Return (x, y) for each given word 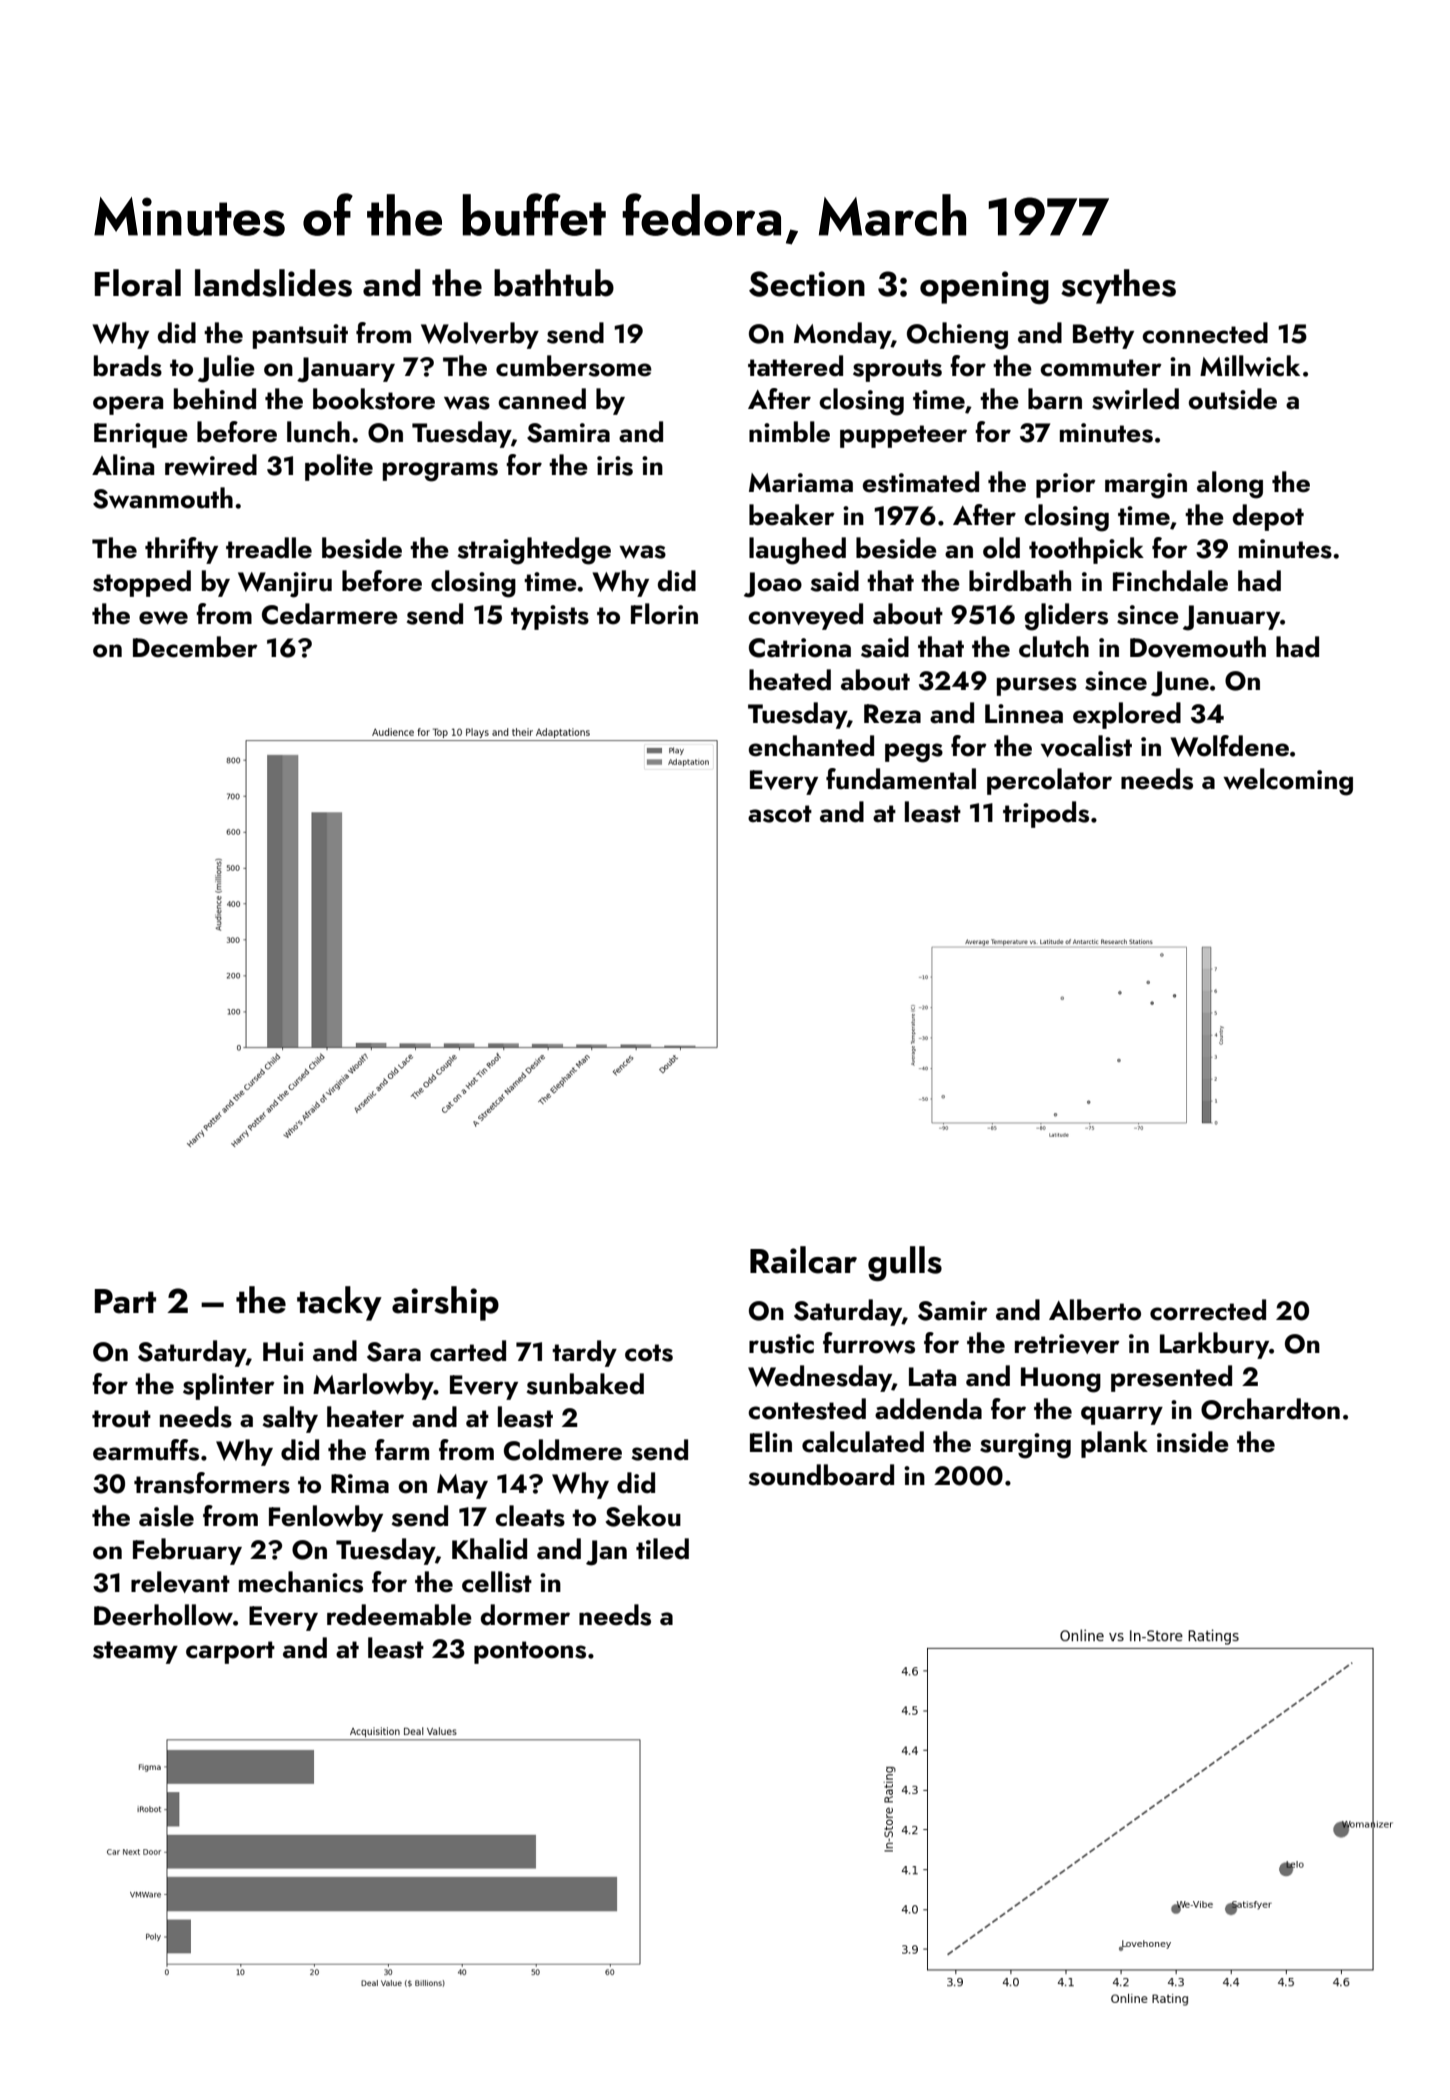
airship (445, 1303)
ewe (163, 618)
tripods (1046, 814)
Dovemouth (1198, 647)
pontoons (530, 1652)
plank (1114, 1444)
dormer (525, 1615)
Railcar (803, 1260)
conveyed (805, 616)
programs (440, 472)
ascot (780, 814)
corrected (1208, 1310)
